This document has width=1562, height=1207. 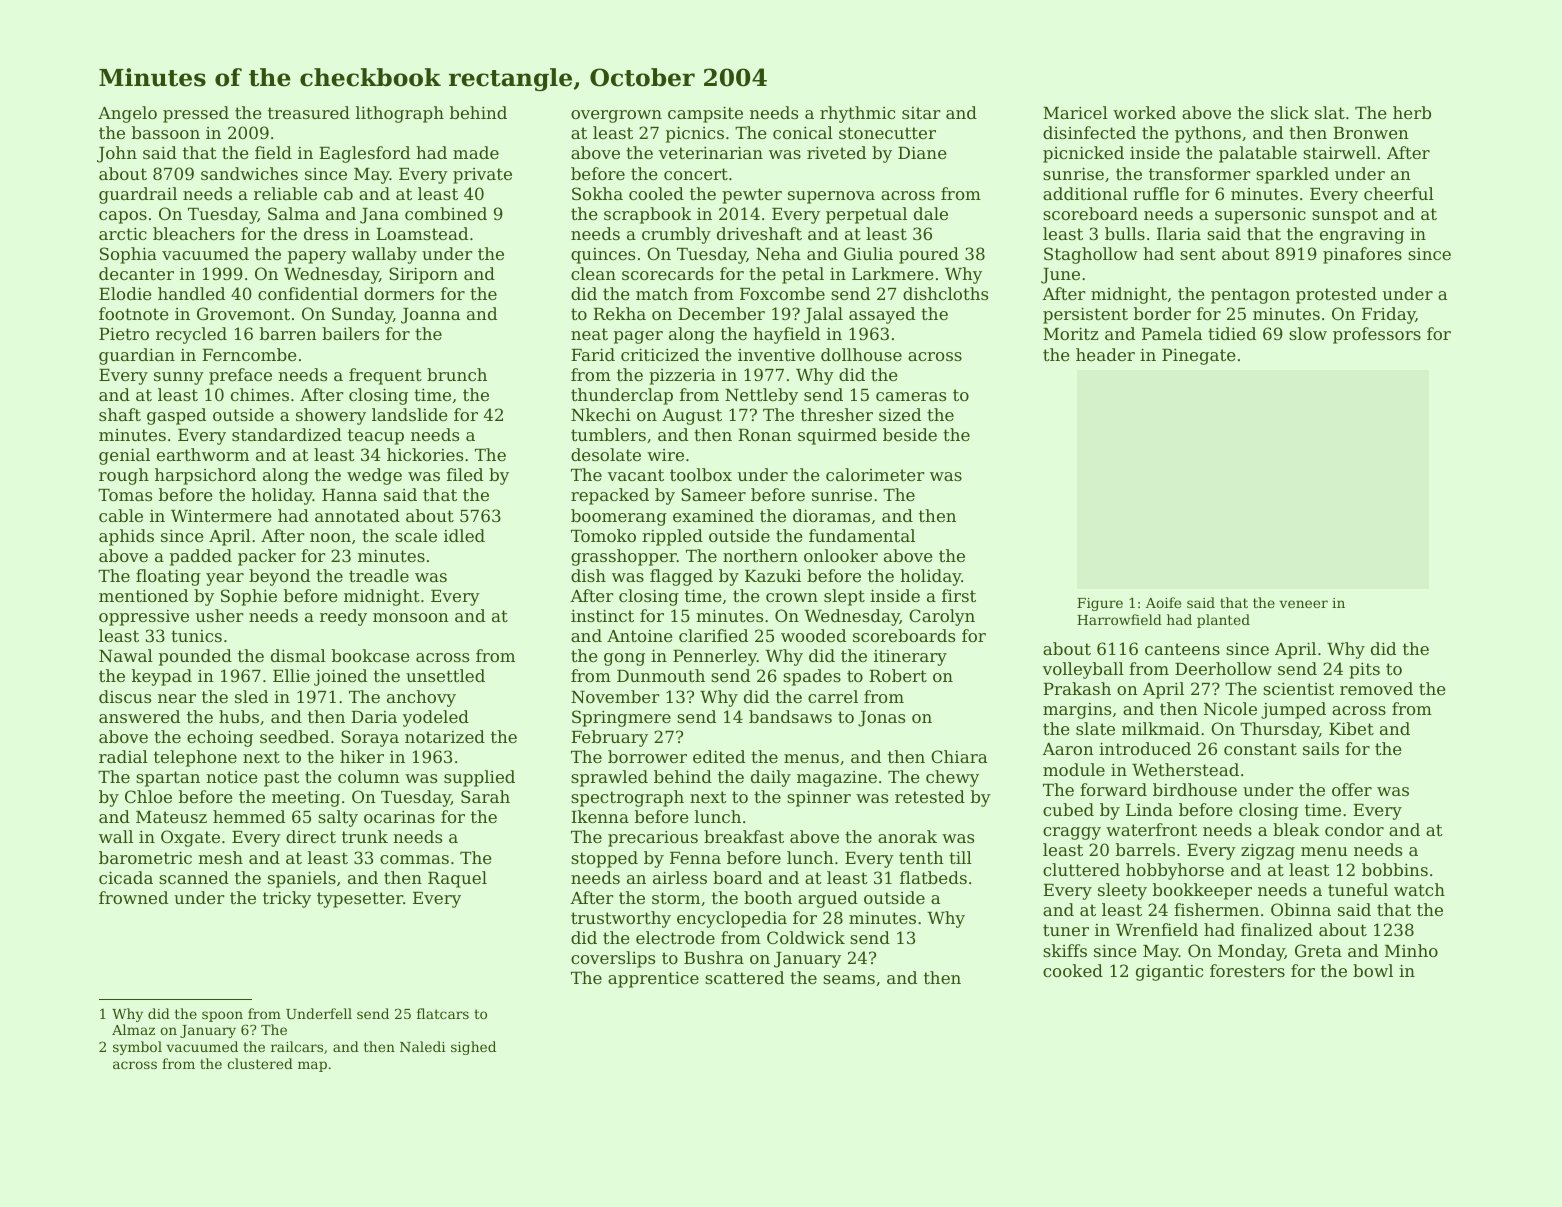 I want to click on Eaglesford, so click(x=364, y=154).
